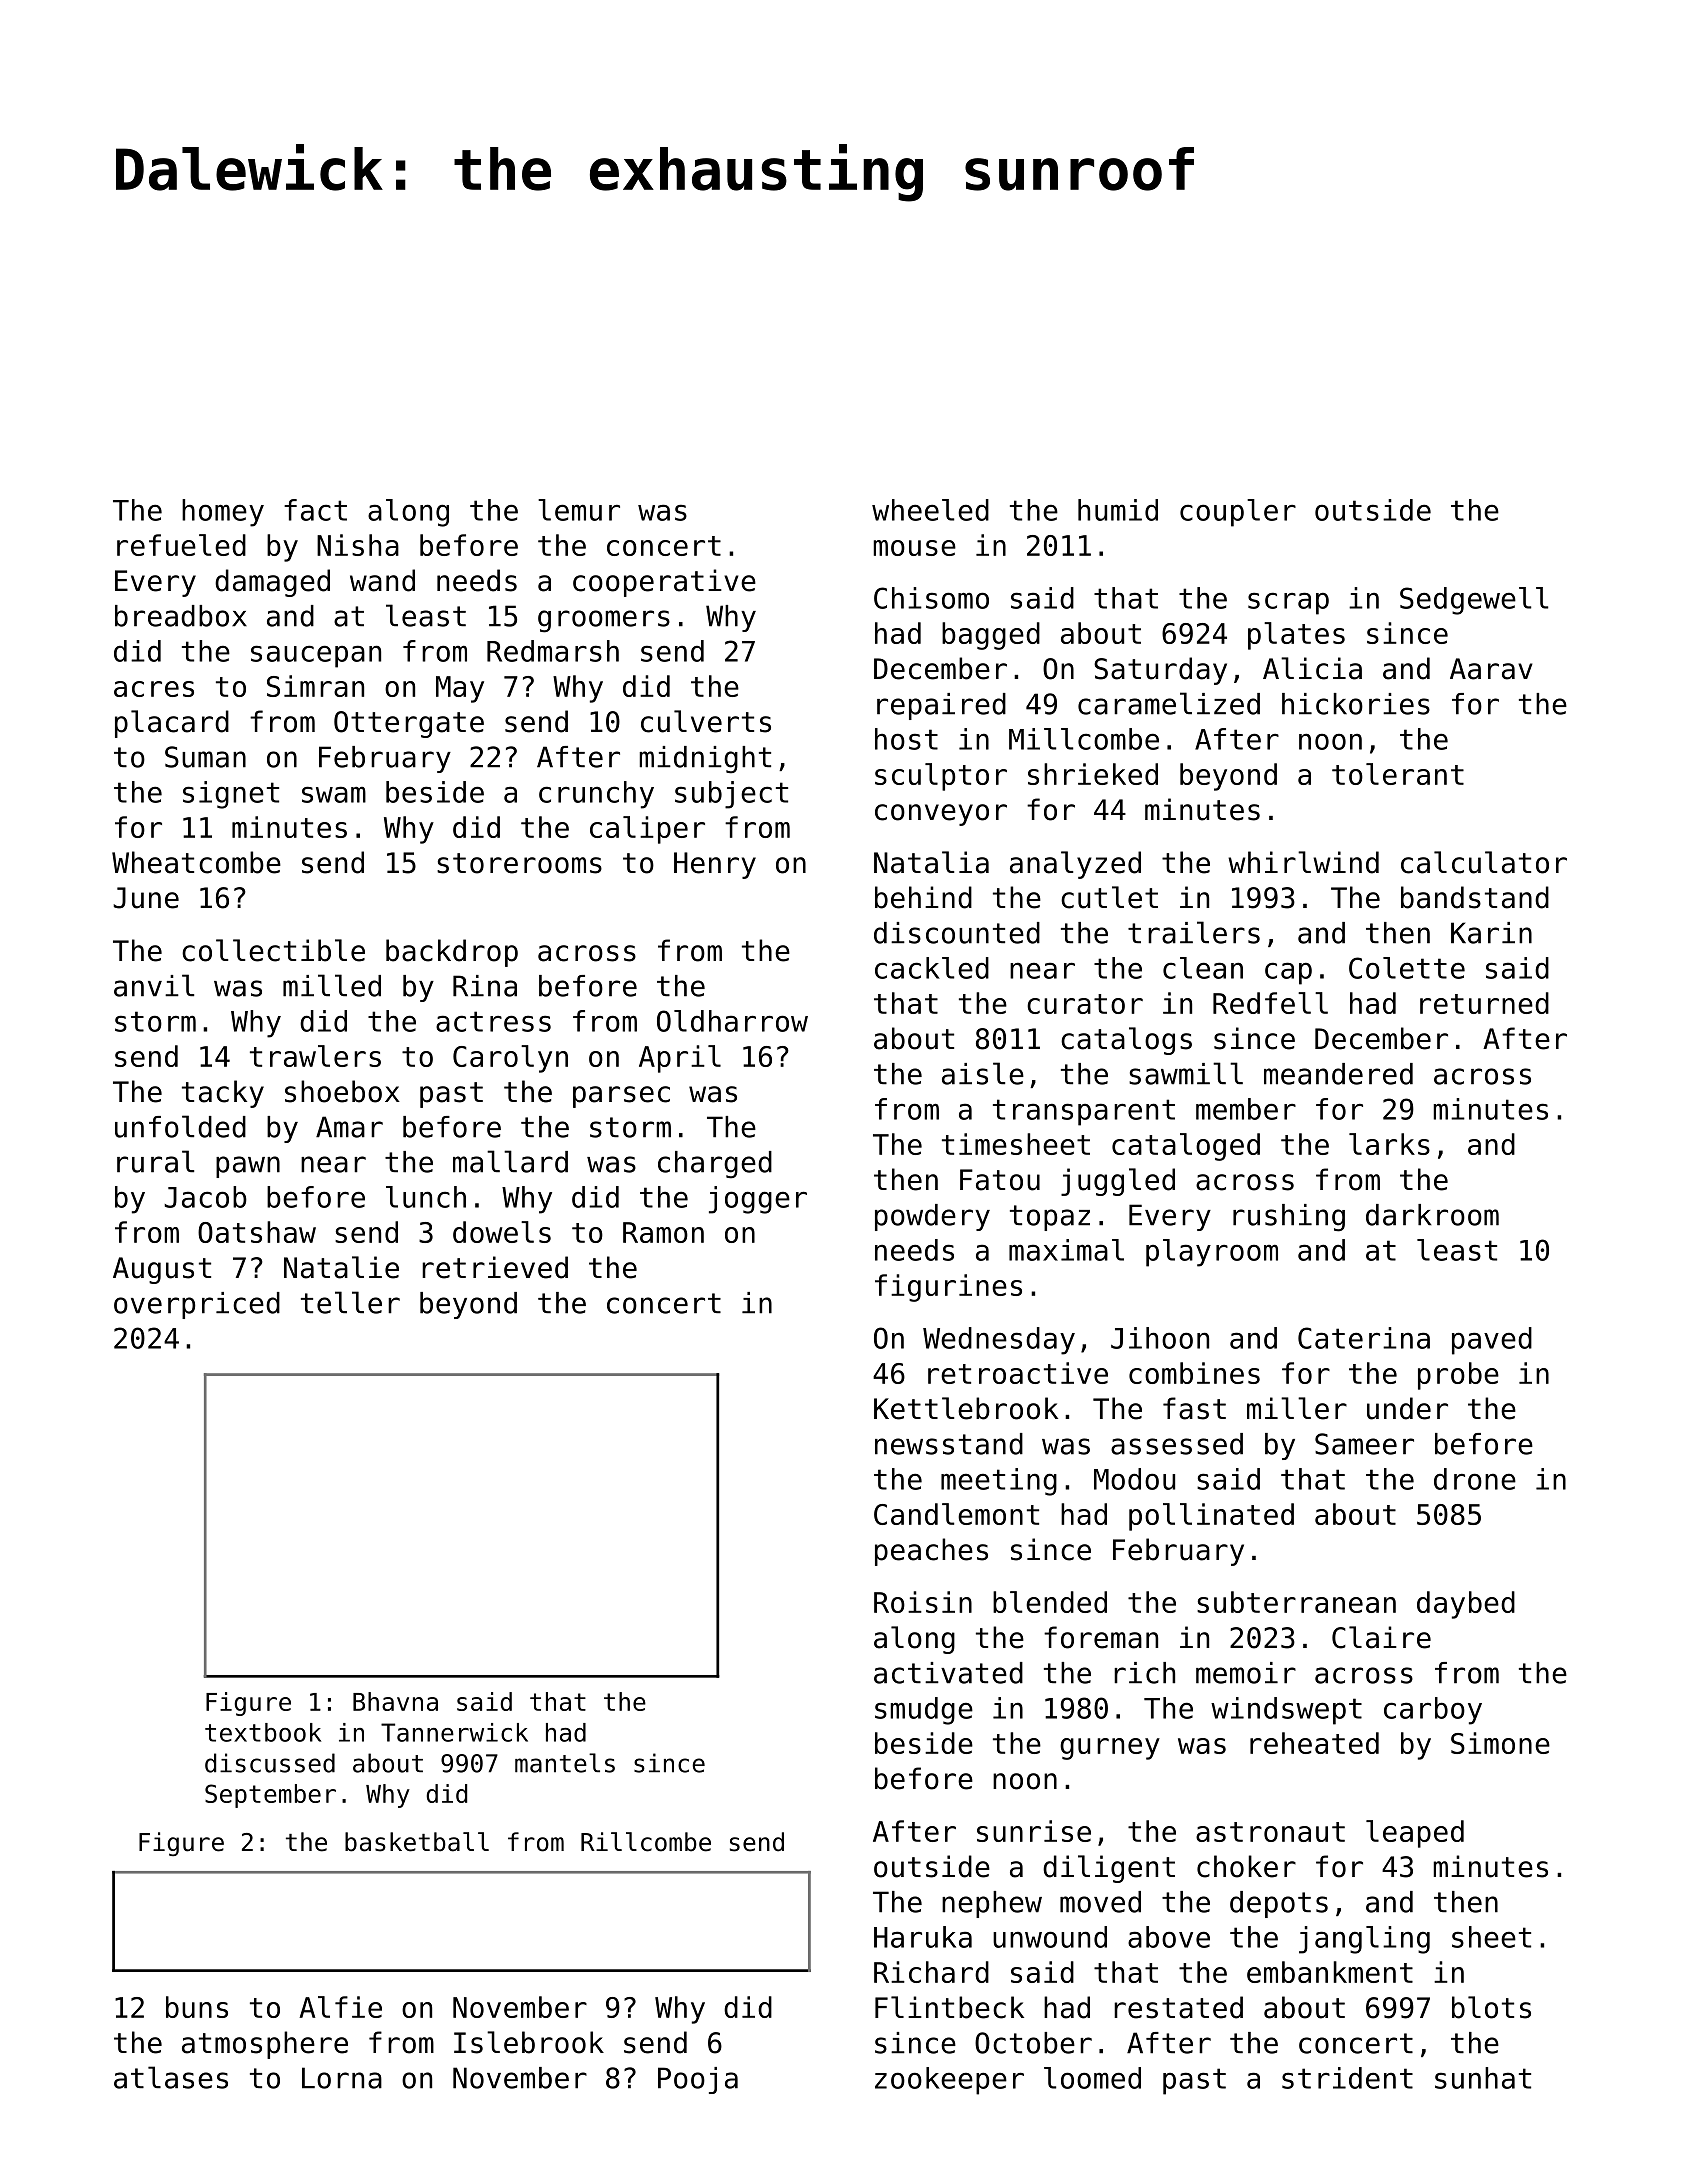 The height and width of the image is (2178, 1683). Describe the element at coordinates (197, 2007) in the image. I see `buns` at that location.
